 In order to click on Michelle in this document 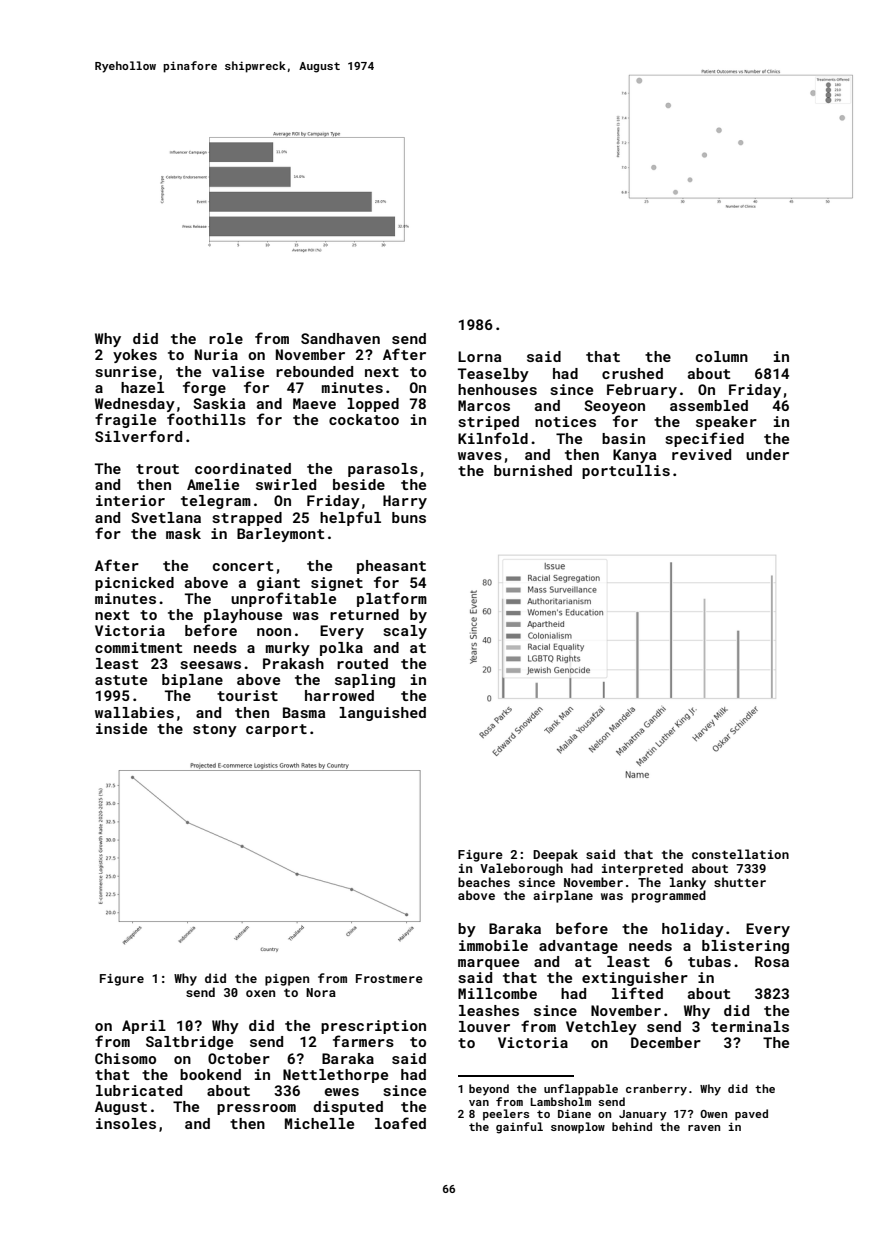, I will do `click(319, 1123)`.
